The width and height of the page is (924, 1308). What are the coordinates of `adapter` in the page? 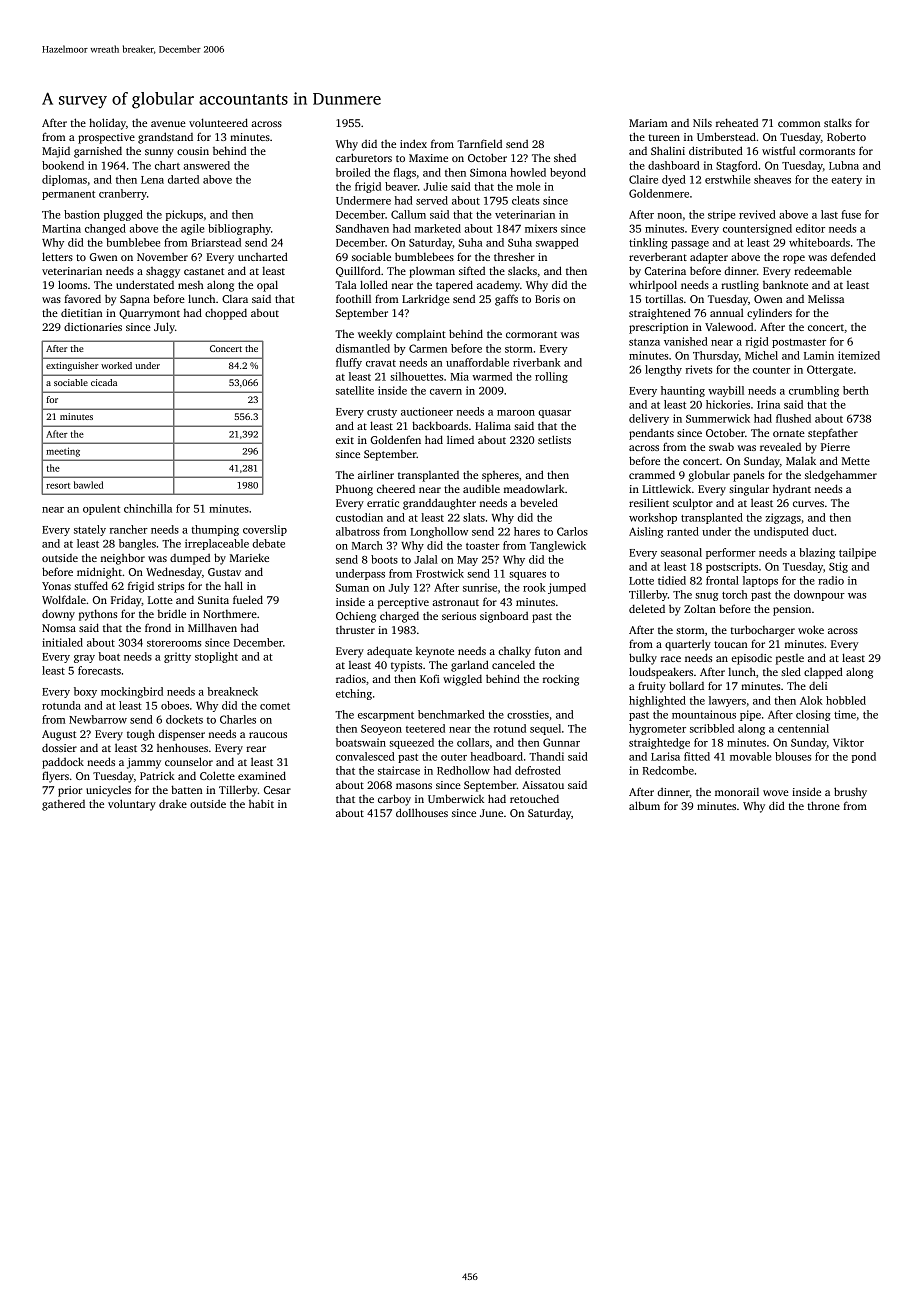 It's located at (709, 258).
